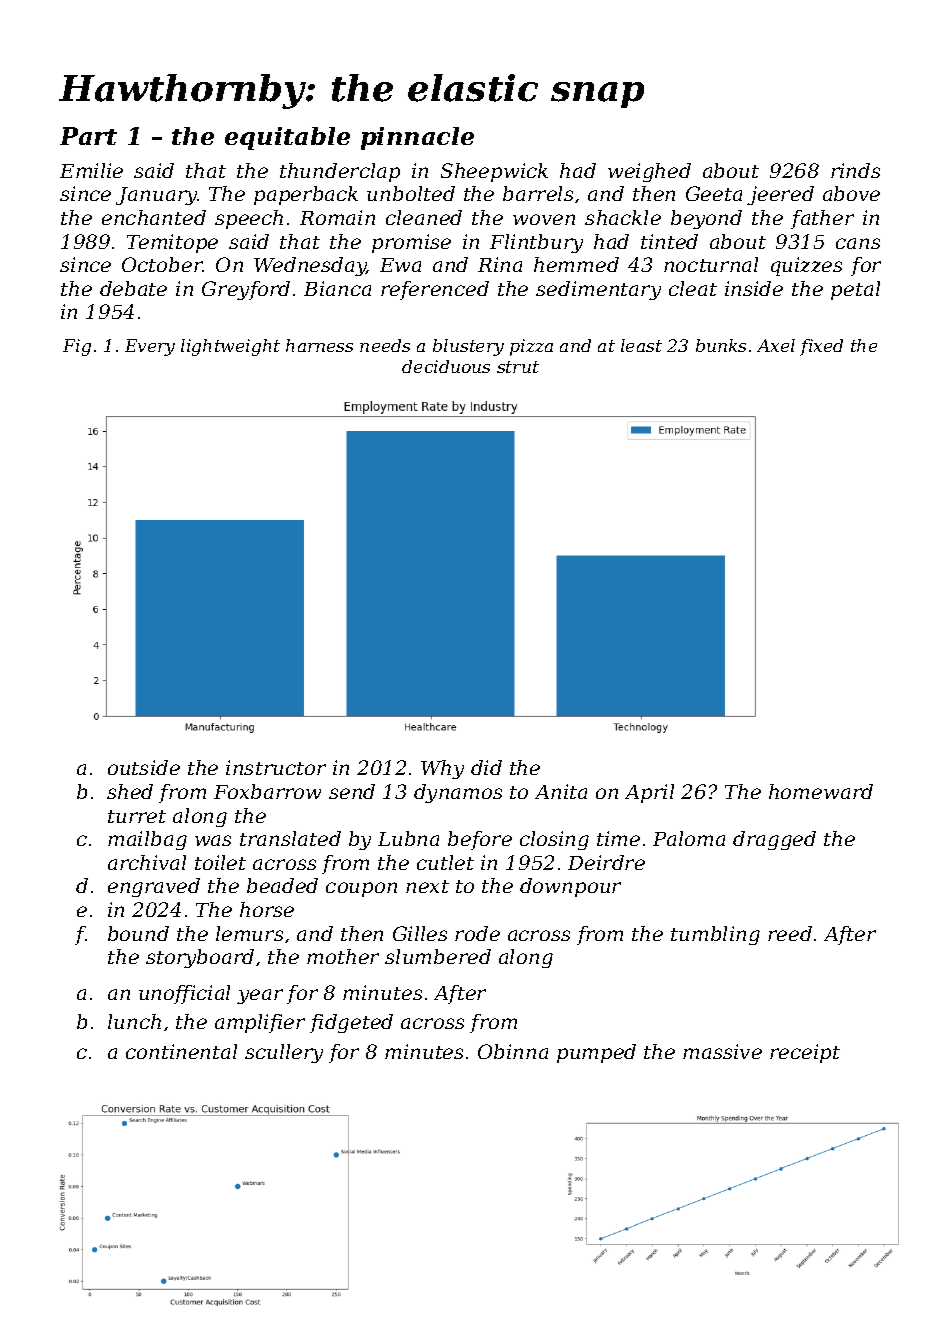 This image has height=1338, width=942. I want to click on instructor, so click(276, 767).
